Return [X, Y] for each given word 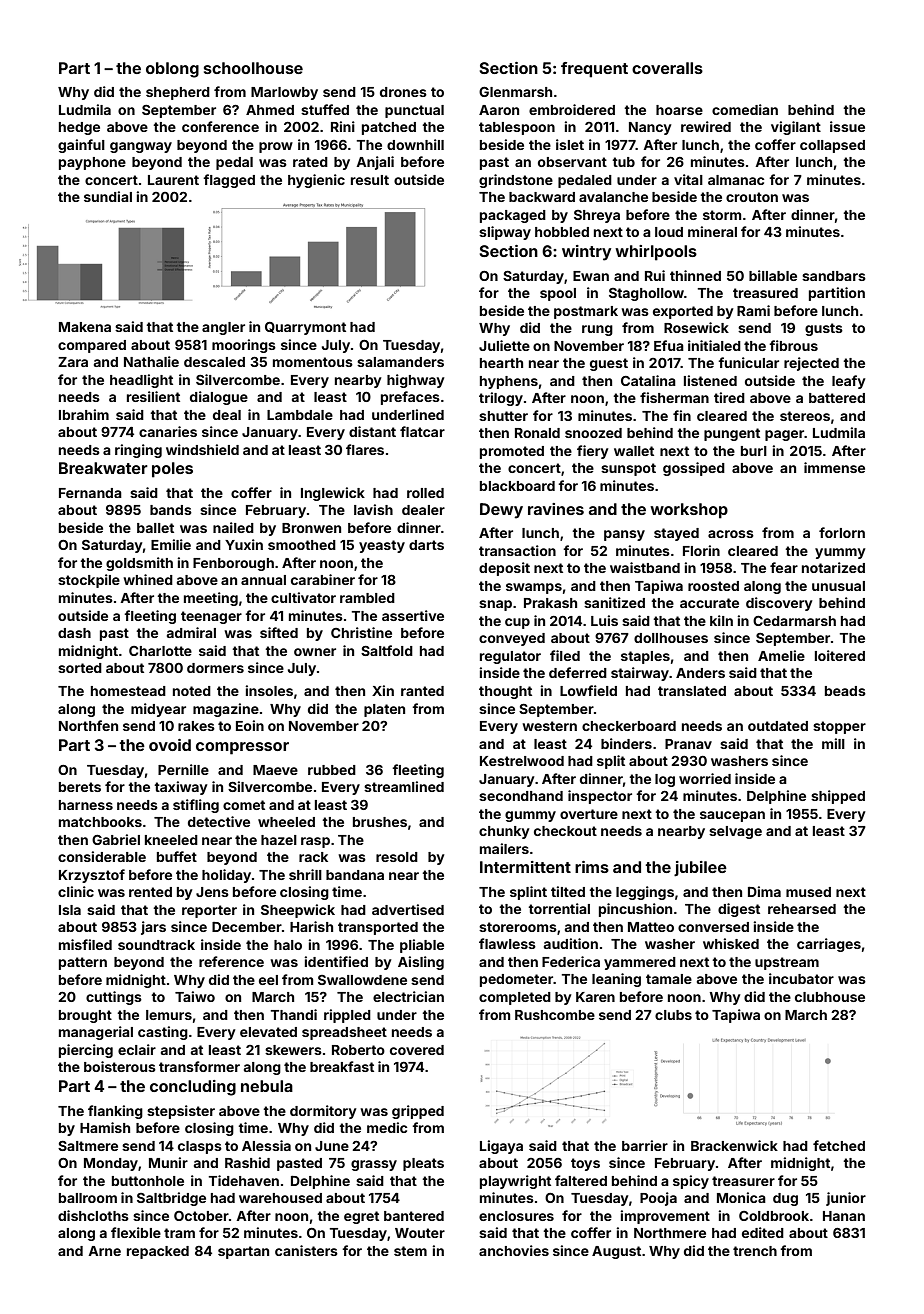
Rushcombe [555, 1015]
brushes [380, 822]
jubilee [700, 869]
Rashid [247, 1162]
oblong [172, 70]
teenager [211, 617]
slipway [505, 233]
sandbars [834, 276]
